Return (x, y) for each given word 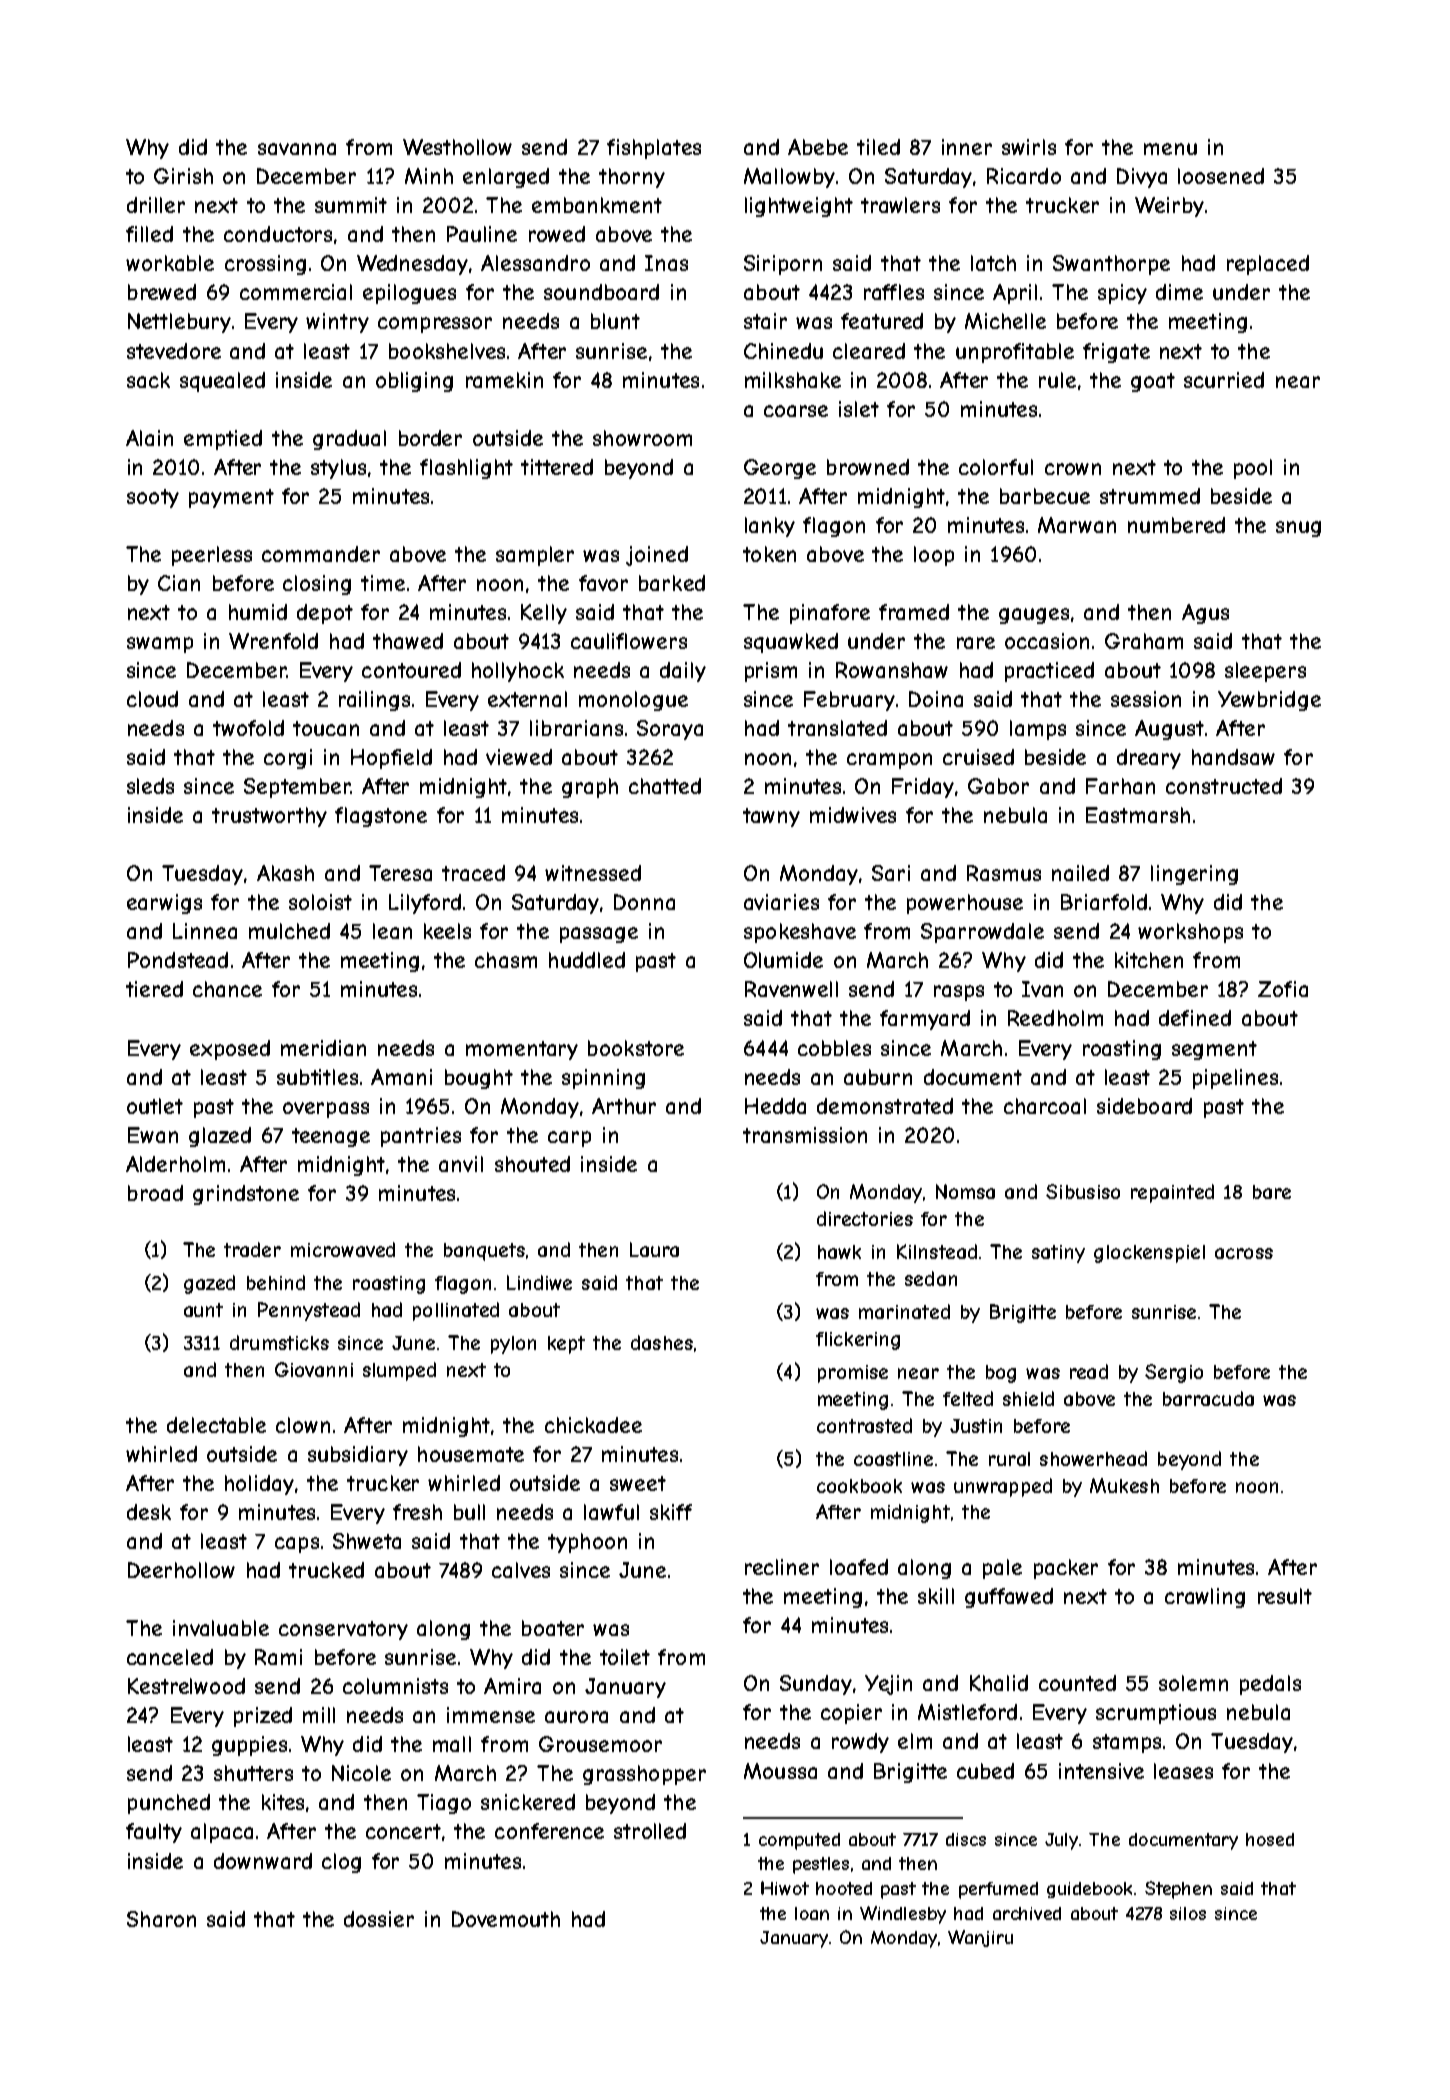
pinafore (830, 614)
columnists (395, 1686)
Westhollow (457, 147)
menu (1170, 149)
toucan (326, 728)
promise (853, 1374)
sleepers (1265, 672)
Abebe (818, 147)
